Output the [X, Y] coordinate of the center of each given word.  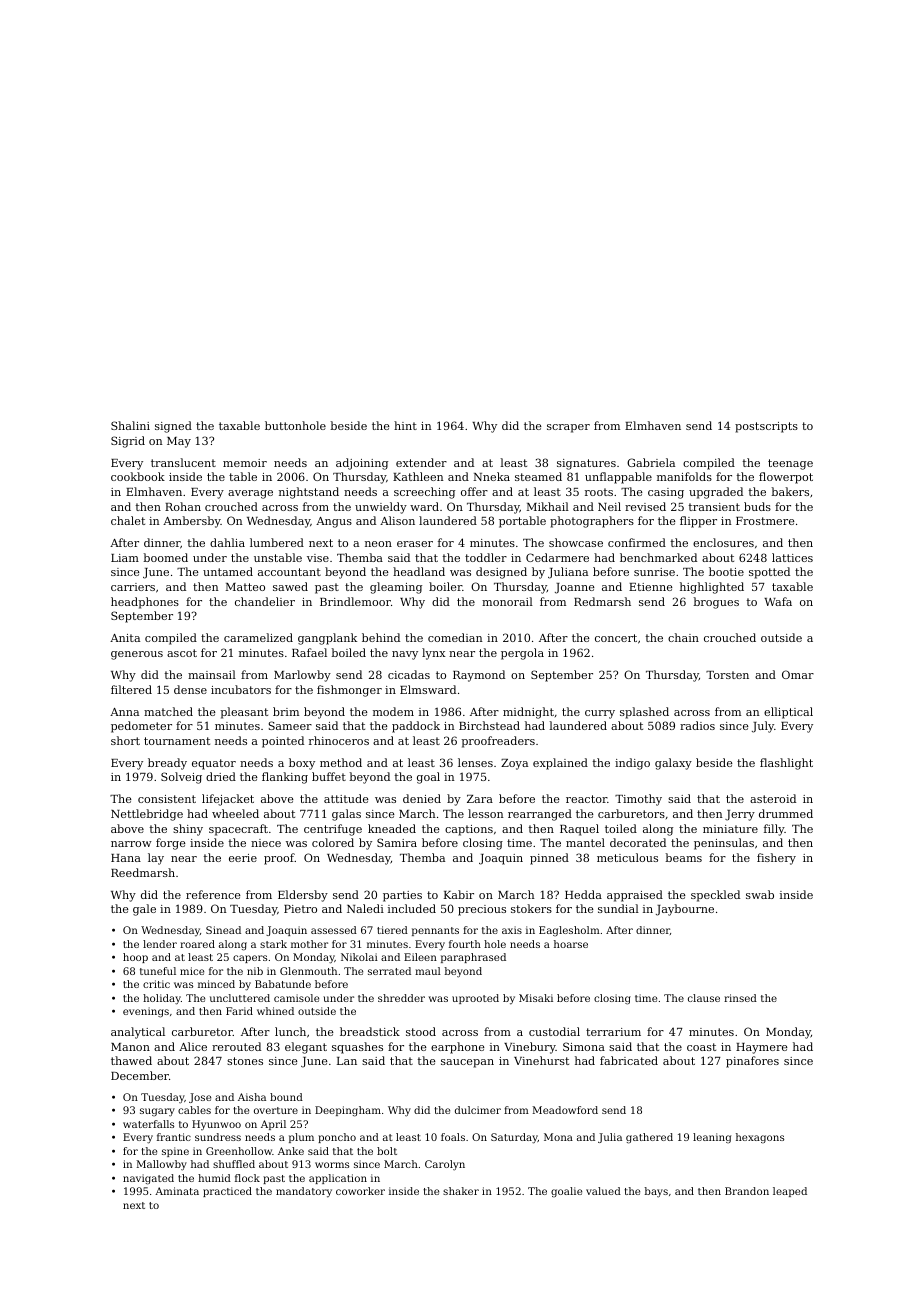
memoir [245, 463]
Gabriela [651, 462]
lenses [475, 762]
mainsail [212, 674]
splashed [644, 713]
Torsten [727, 675]
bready [167, 764]
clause [704, 998]
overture [276, 1110]
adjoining [362, 464]
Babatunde [283, 984]
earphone [458, 1048]
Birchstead [489, 725]
